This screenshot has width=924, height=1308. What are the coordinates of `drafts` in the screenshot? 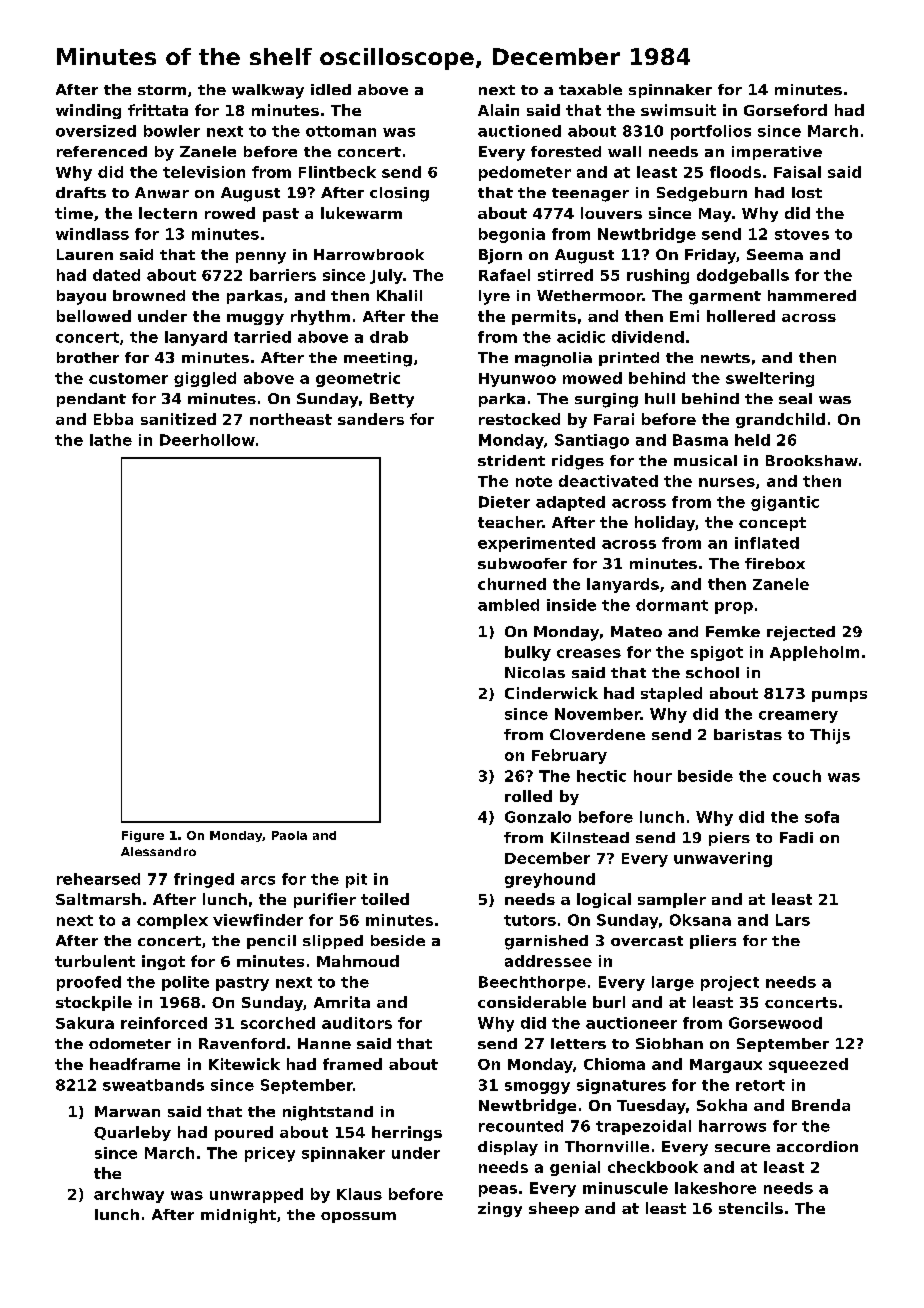 It's located at (81, 192).
